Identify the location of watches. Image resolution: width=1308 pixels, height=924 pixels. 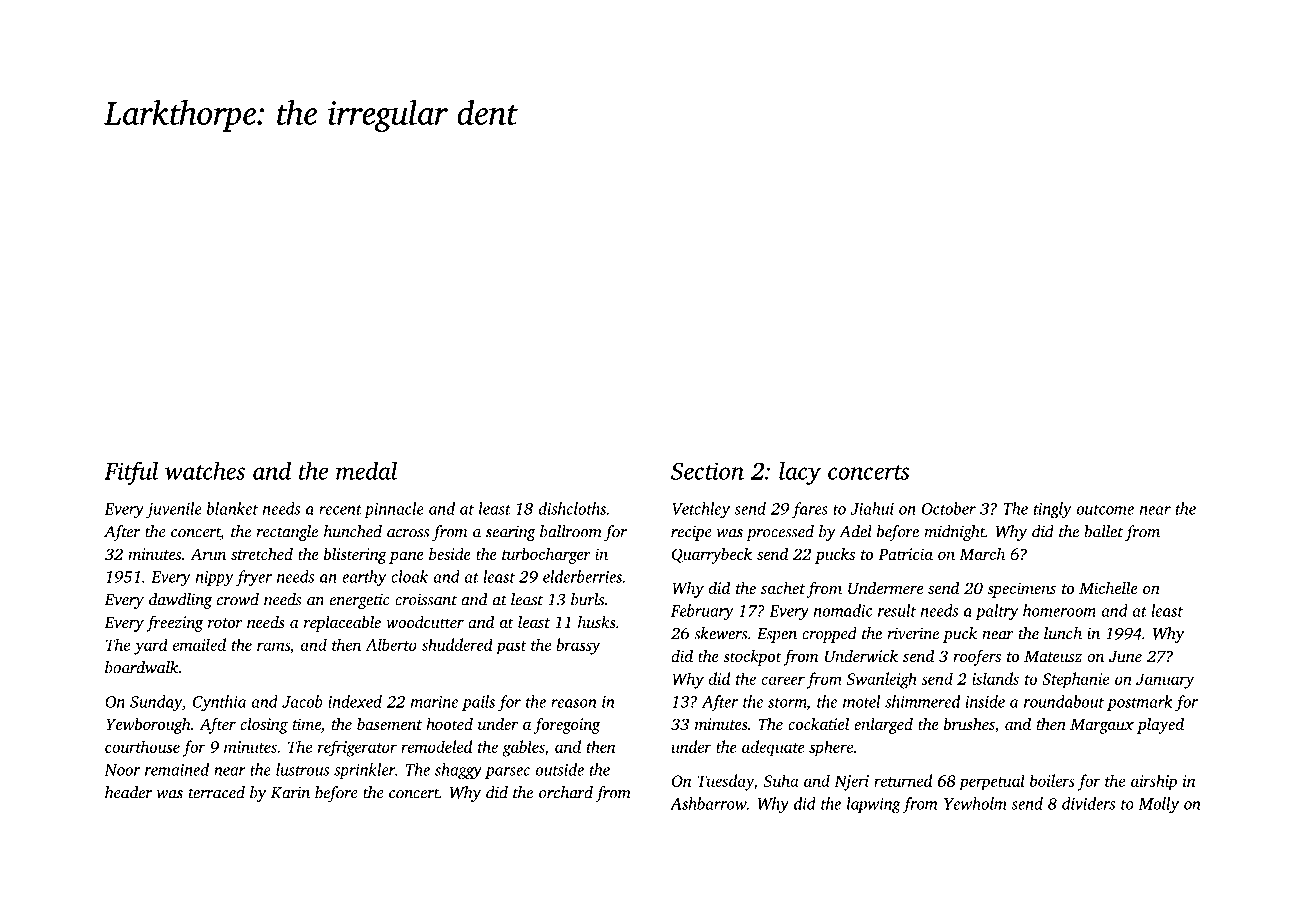
(205, 471).
